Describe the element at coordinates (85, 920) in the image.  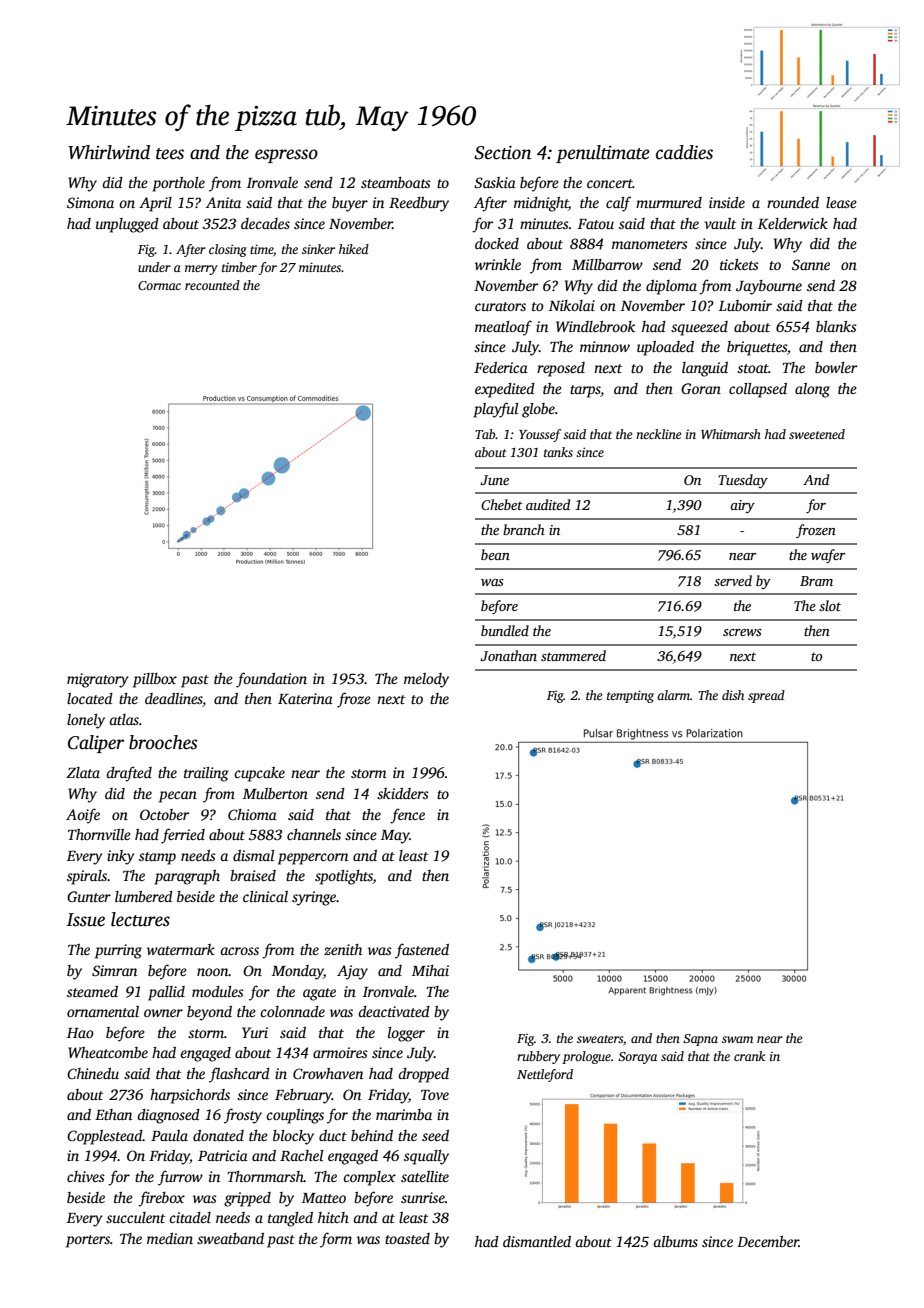
I see `Issue` at that location.
